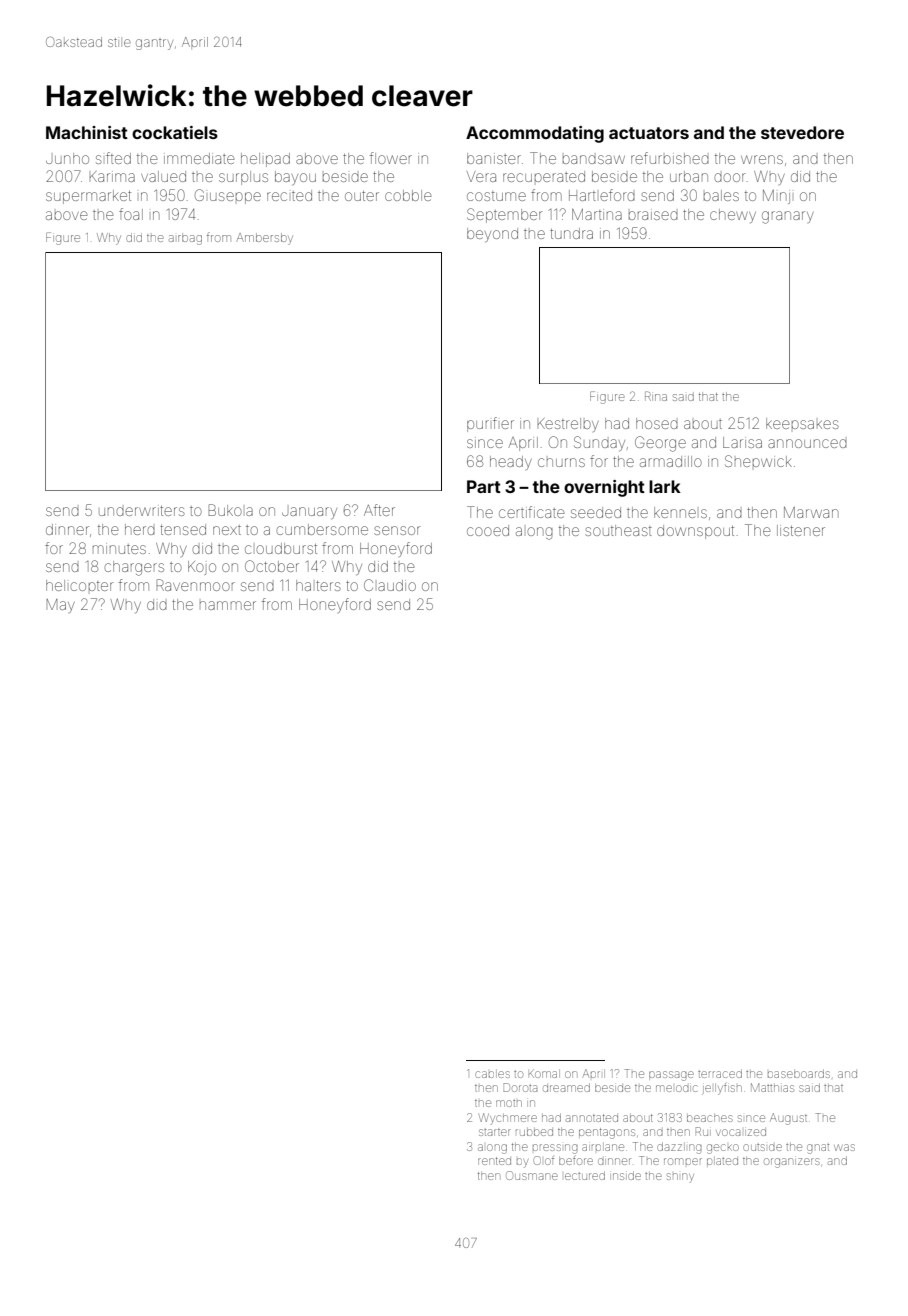 Image resolution: width=908 pixels, height=1316 pixels. I want to click on Larisa, so click(742, 442).
